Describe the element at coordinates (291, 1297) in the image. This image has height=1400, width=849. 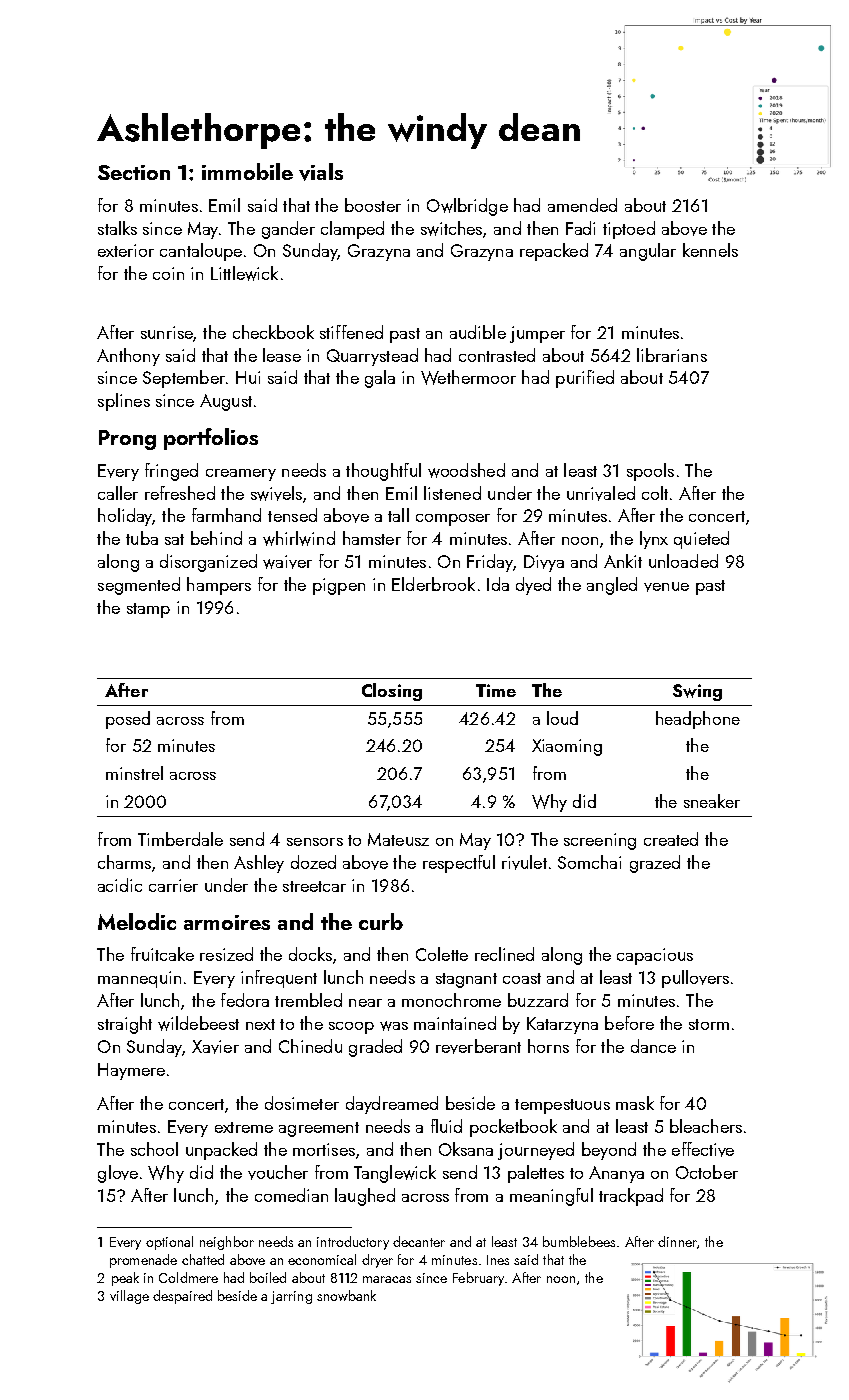
I see `jarring` at that location.
